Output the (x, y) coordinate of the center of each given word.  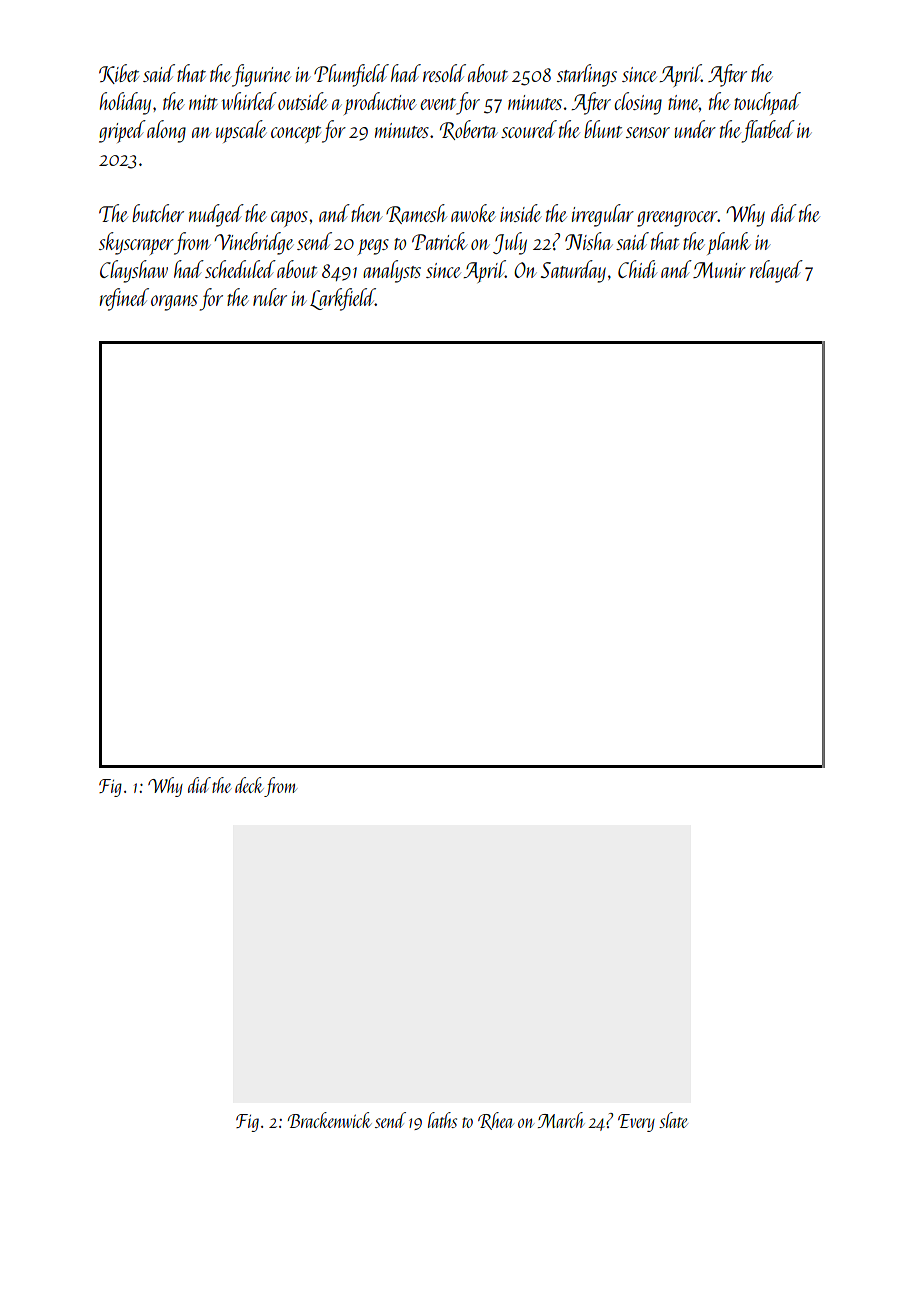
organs (174, 303)
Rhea (496, 1121)
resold (444, 73)
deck (249, 785)
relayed (776, 271)
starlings (587, 75)
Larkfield (342, 299)
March (561, 1120)
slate (673, 1120)
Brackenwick (330, 1120)
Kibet (119, 74)
